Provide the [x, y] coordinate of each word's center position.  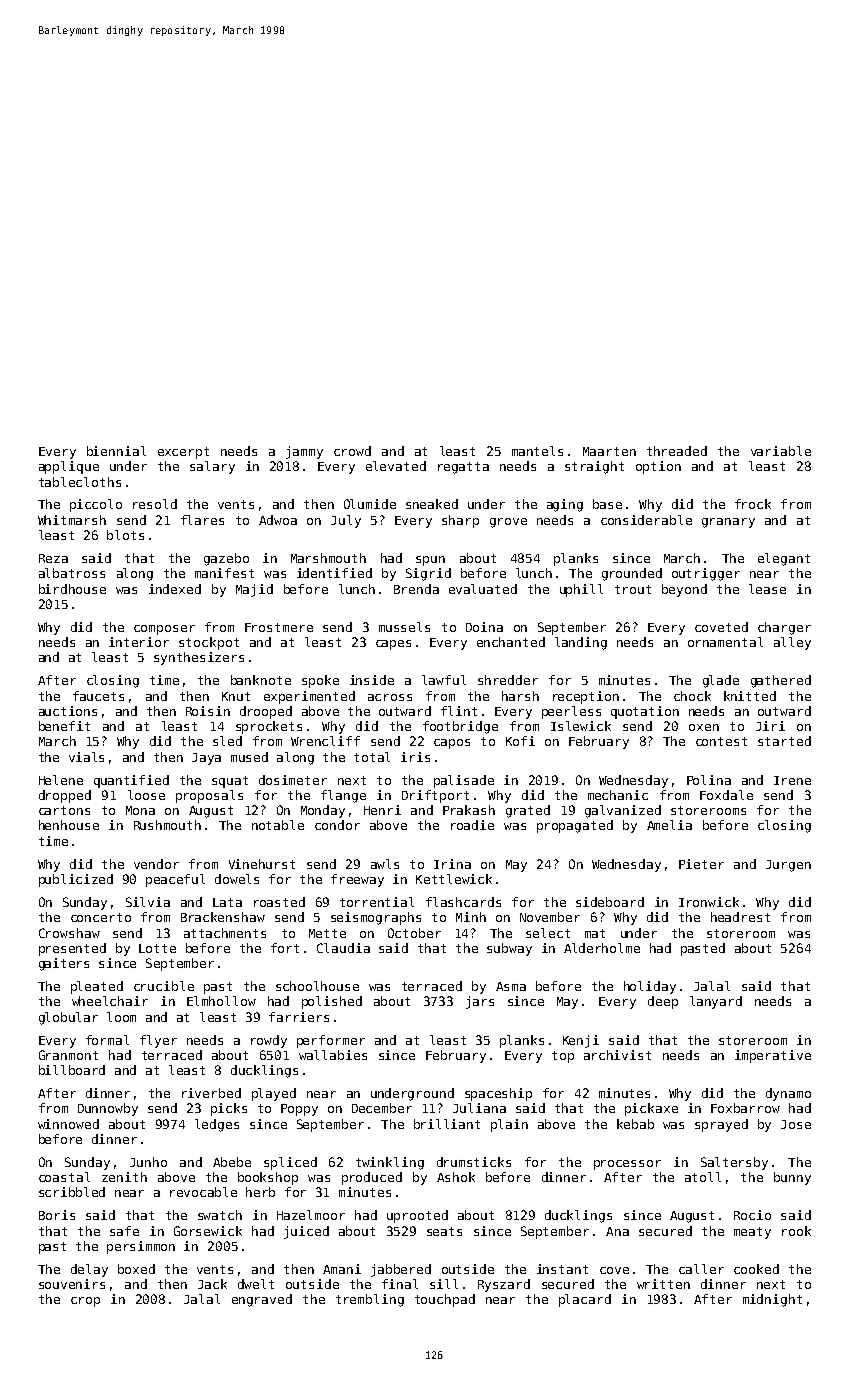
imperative [773, 1056]
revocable [203, 1192]
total [372, 757]
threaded [677, 451]
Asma [511, 986]
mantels [537, 451]
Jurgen [788, 866]
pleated [97, 987]
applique [69, 467]
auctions [68, 711]
